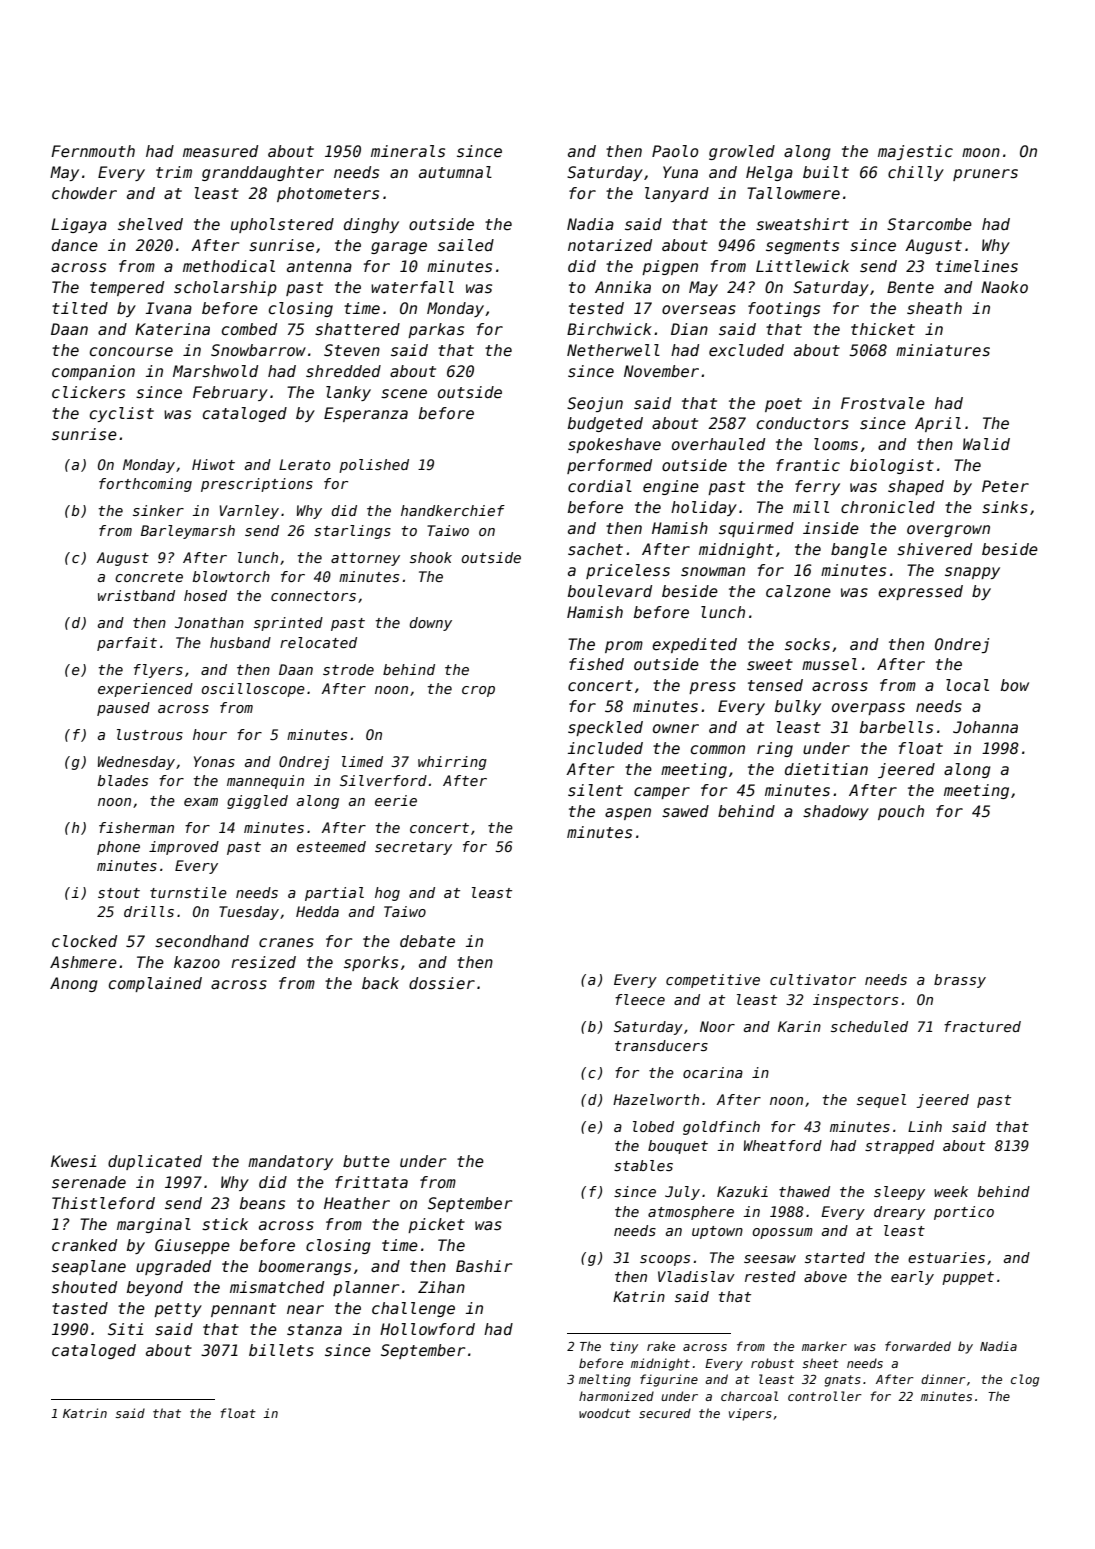 The height and width of the document is (1549, 1095). What do you see at coordinates (982, 1026) in the document?
I see `fractured` at bounding box center [982, 1026].
